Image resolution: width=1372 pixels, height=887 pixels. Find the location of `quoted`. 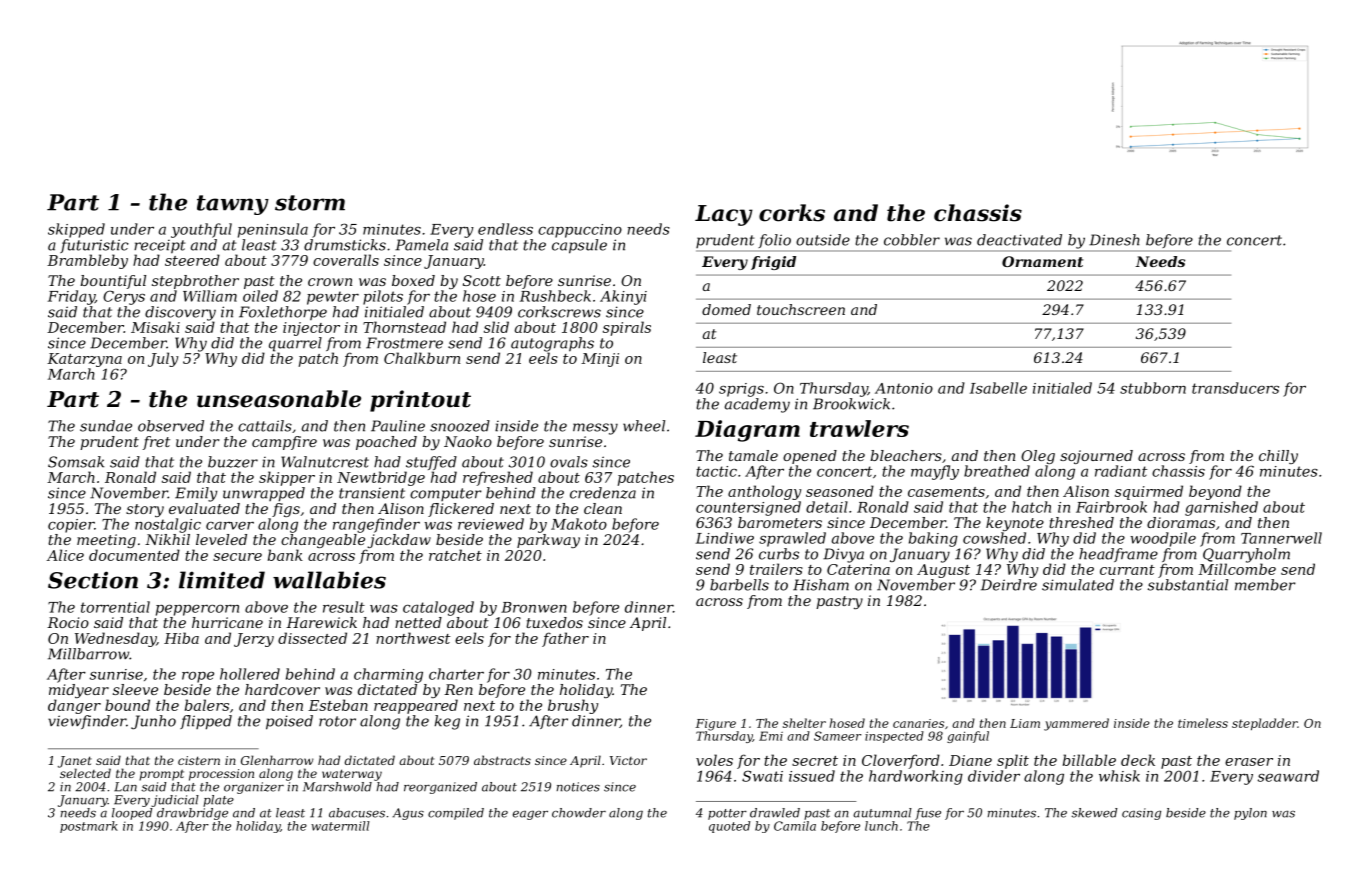

quoted is located at coordinates (729, 827).
